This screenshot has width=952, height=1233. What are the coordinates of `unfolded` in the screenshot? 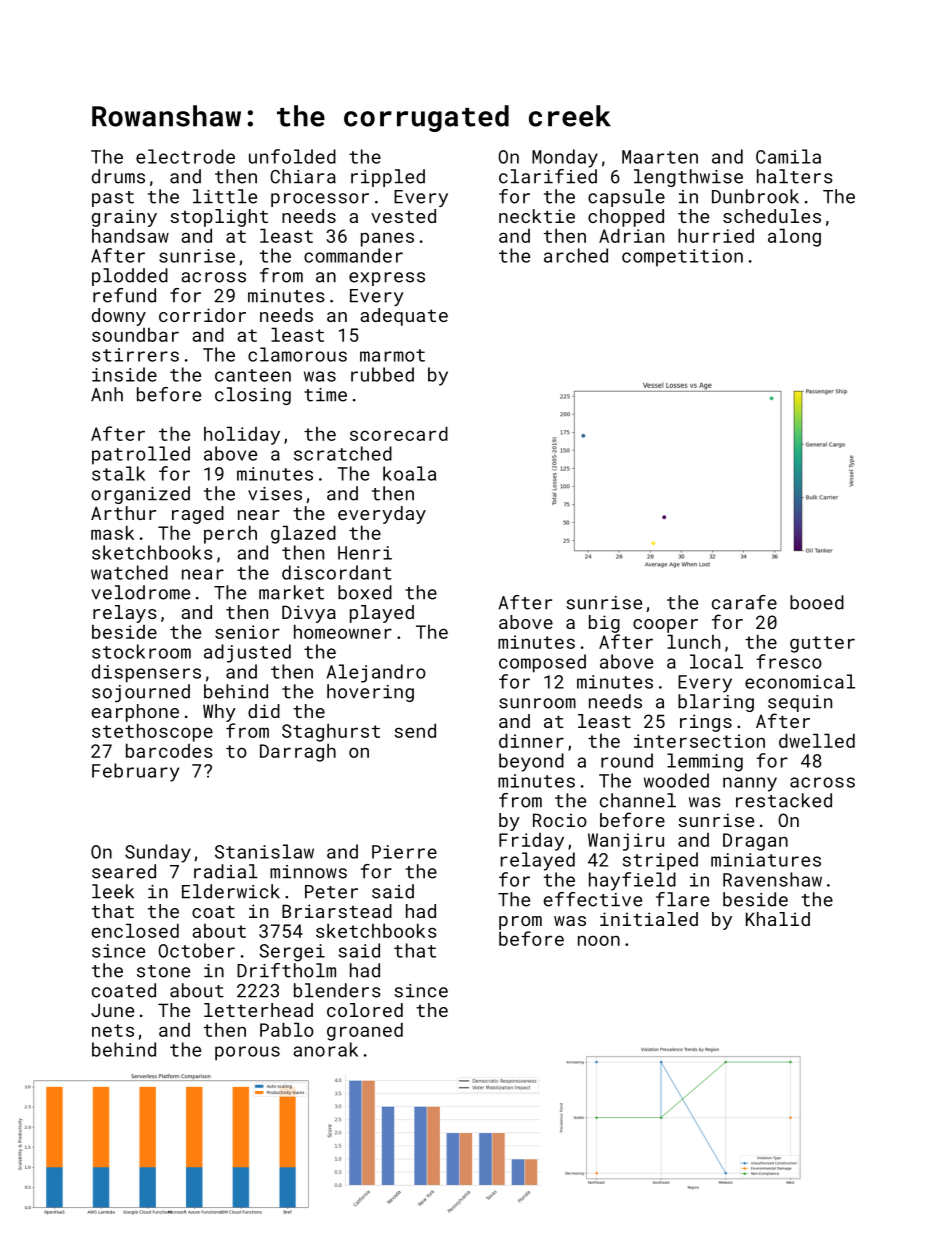 It's located at (292, 156).
